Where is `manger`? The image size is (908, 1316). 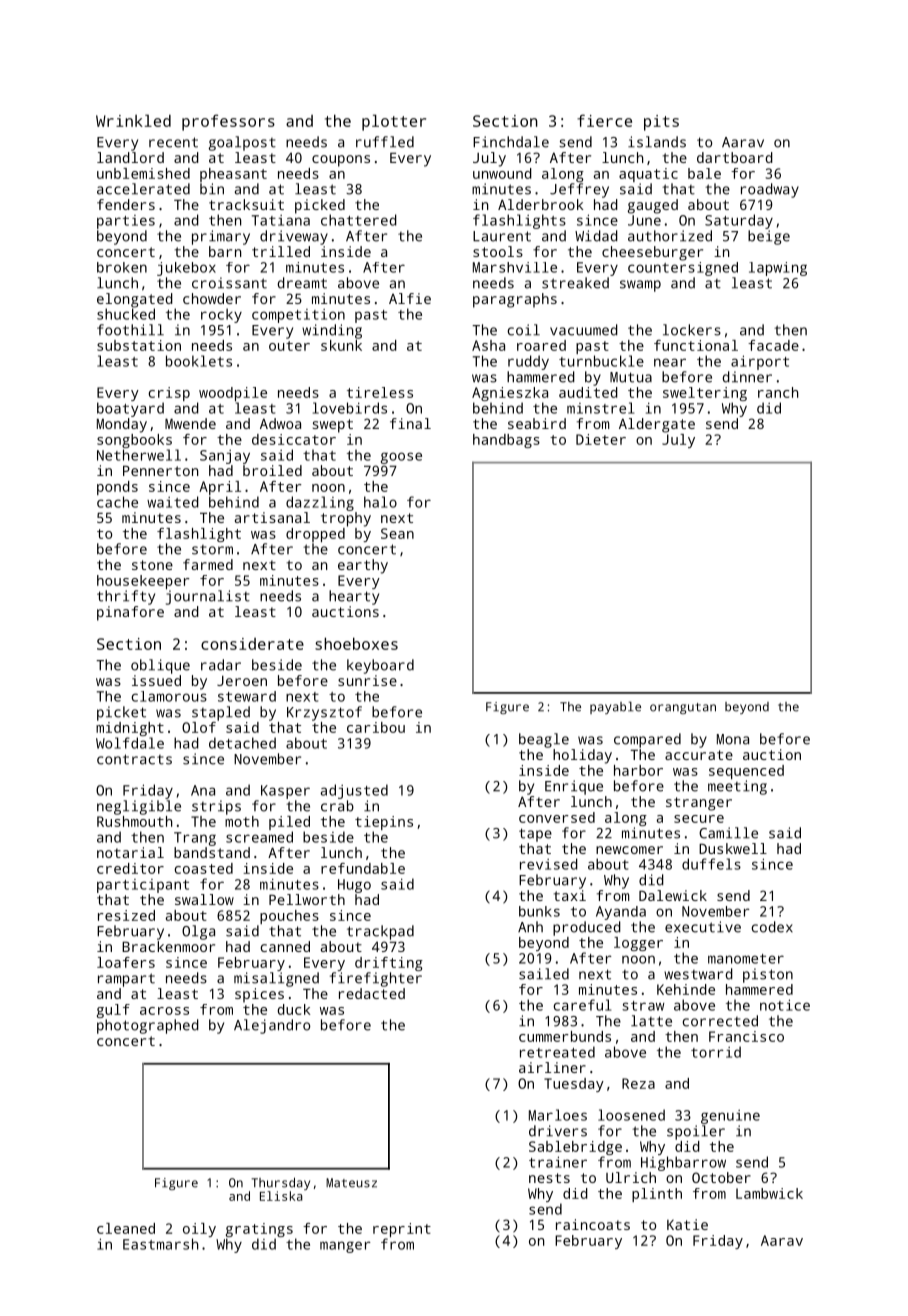
manger is located at coordinates (345, 1247).
